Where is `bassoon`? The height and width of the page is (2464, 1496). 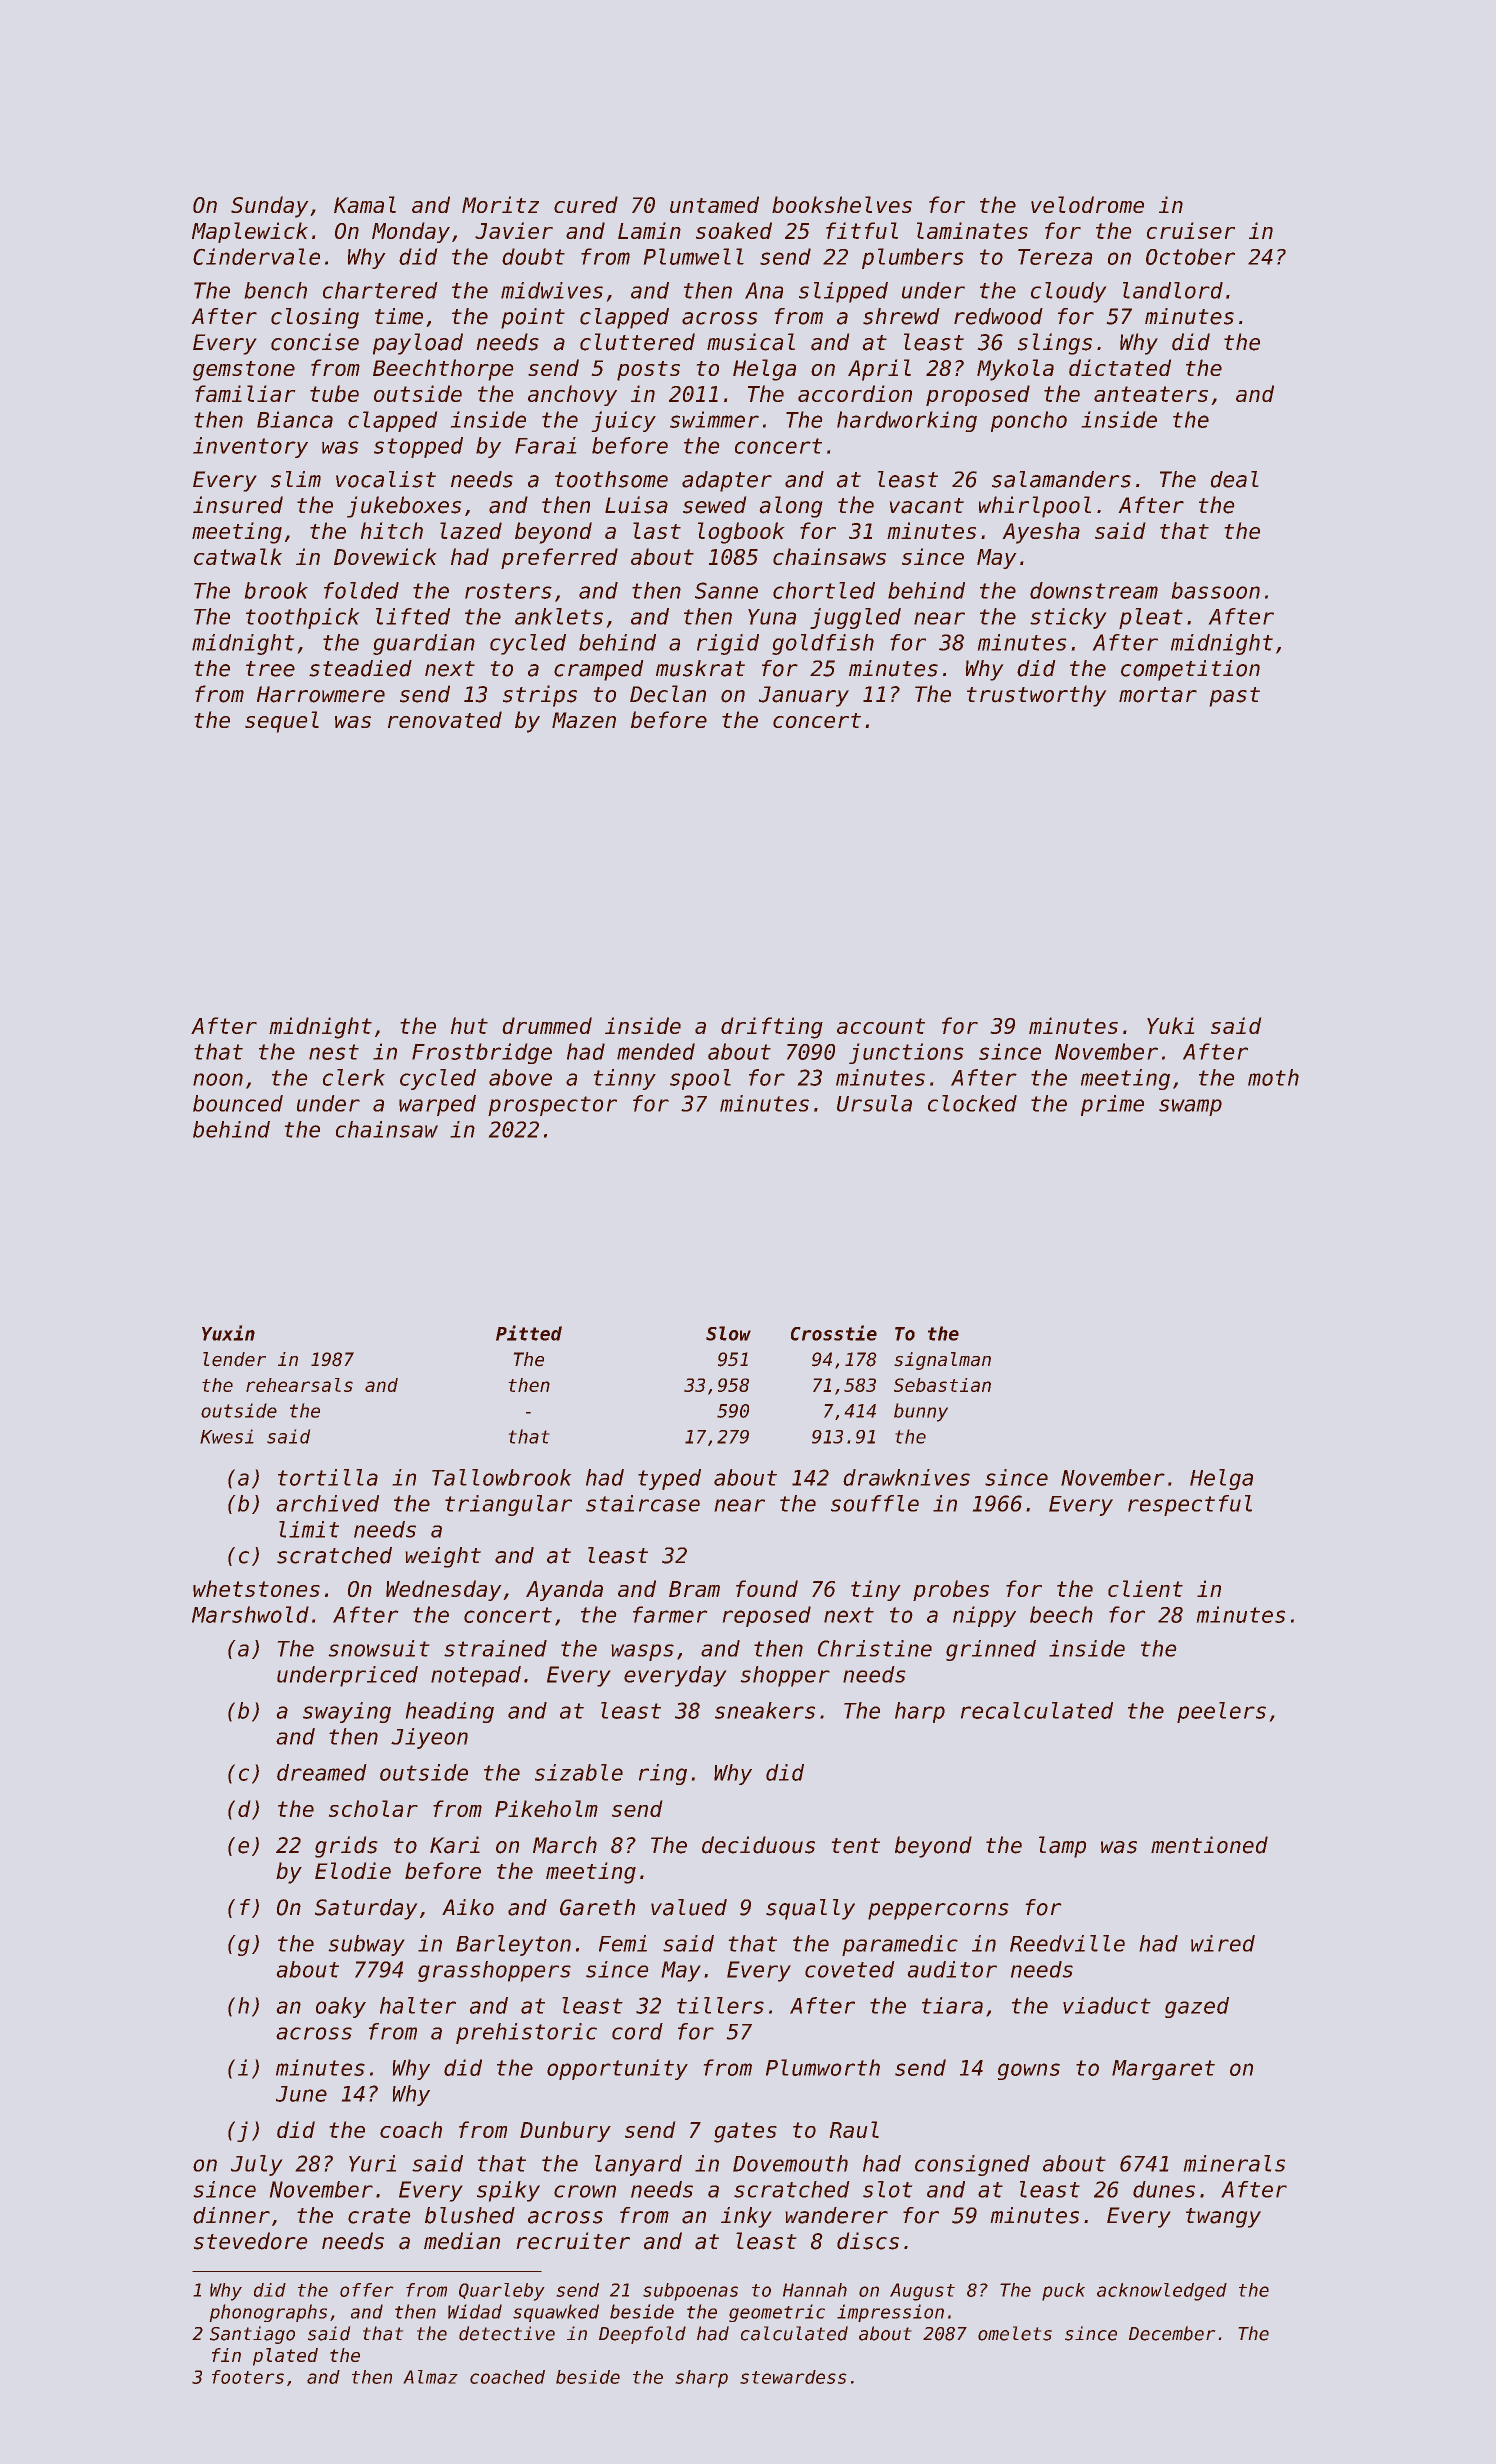
bassoon is located at coordinates (1215, 590).
